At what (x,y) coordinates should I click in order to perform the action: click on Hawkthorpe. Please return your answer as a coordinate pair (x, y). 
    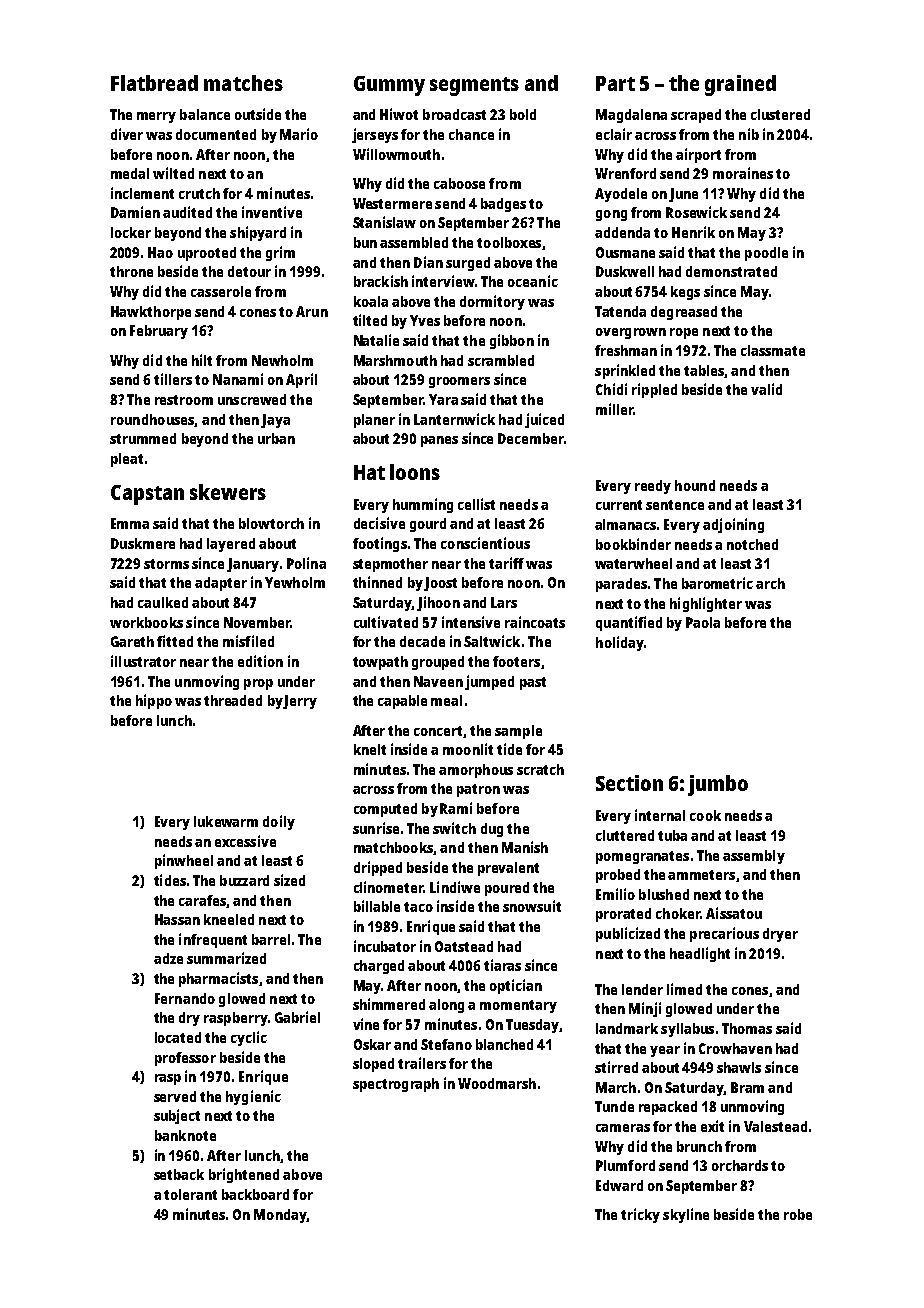
    Looking at the image, I should click on (151, 313).
